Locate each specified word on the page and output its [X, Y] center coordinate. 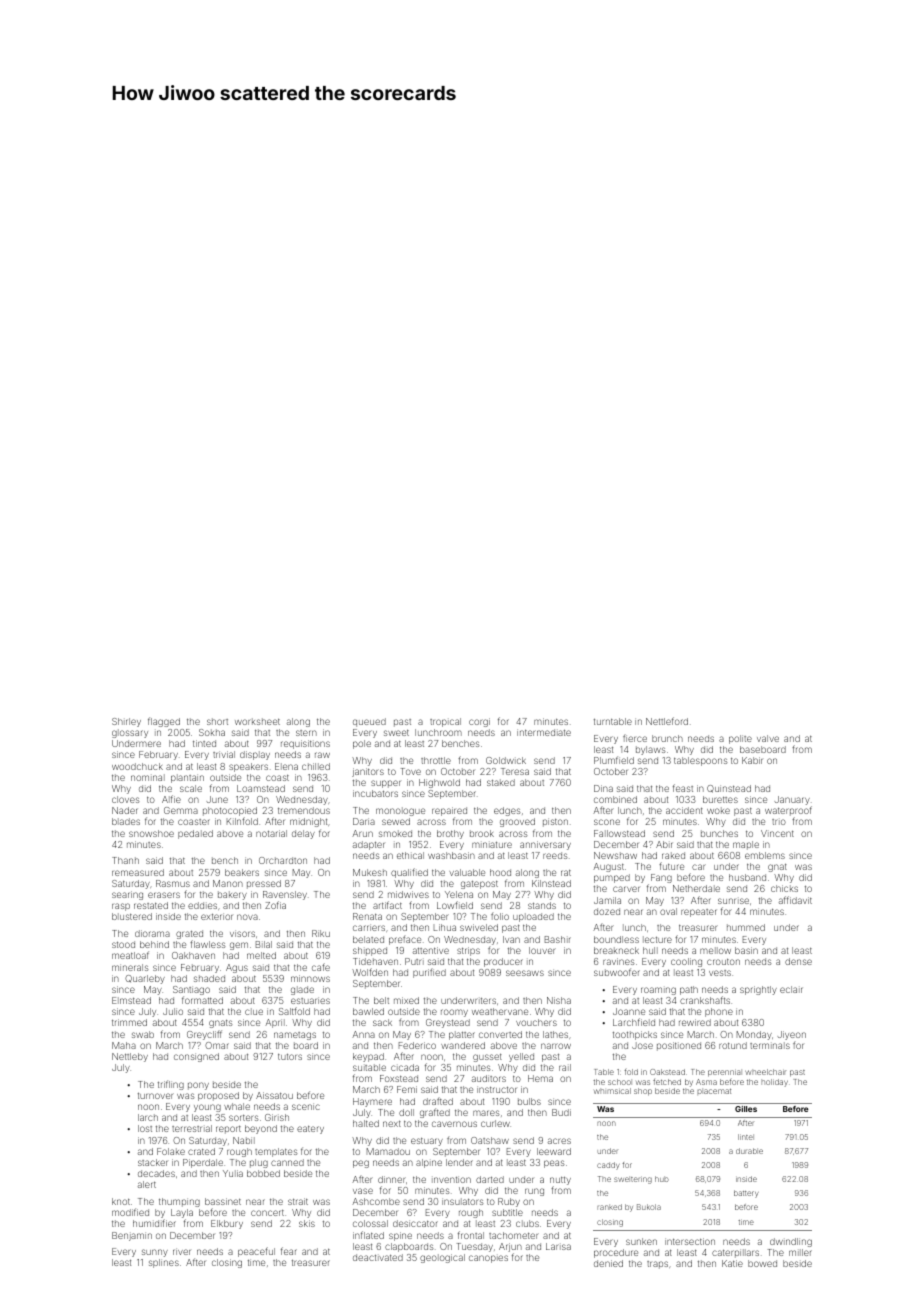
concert [267, 1213]
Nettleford [667, 721]
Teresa [515, 771]
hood [500, 872]
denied [608, 1263]
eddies [202, 905]
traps [657, 1265]
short [217, 721]
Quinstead [729, 789]
